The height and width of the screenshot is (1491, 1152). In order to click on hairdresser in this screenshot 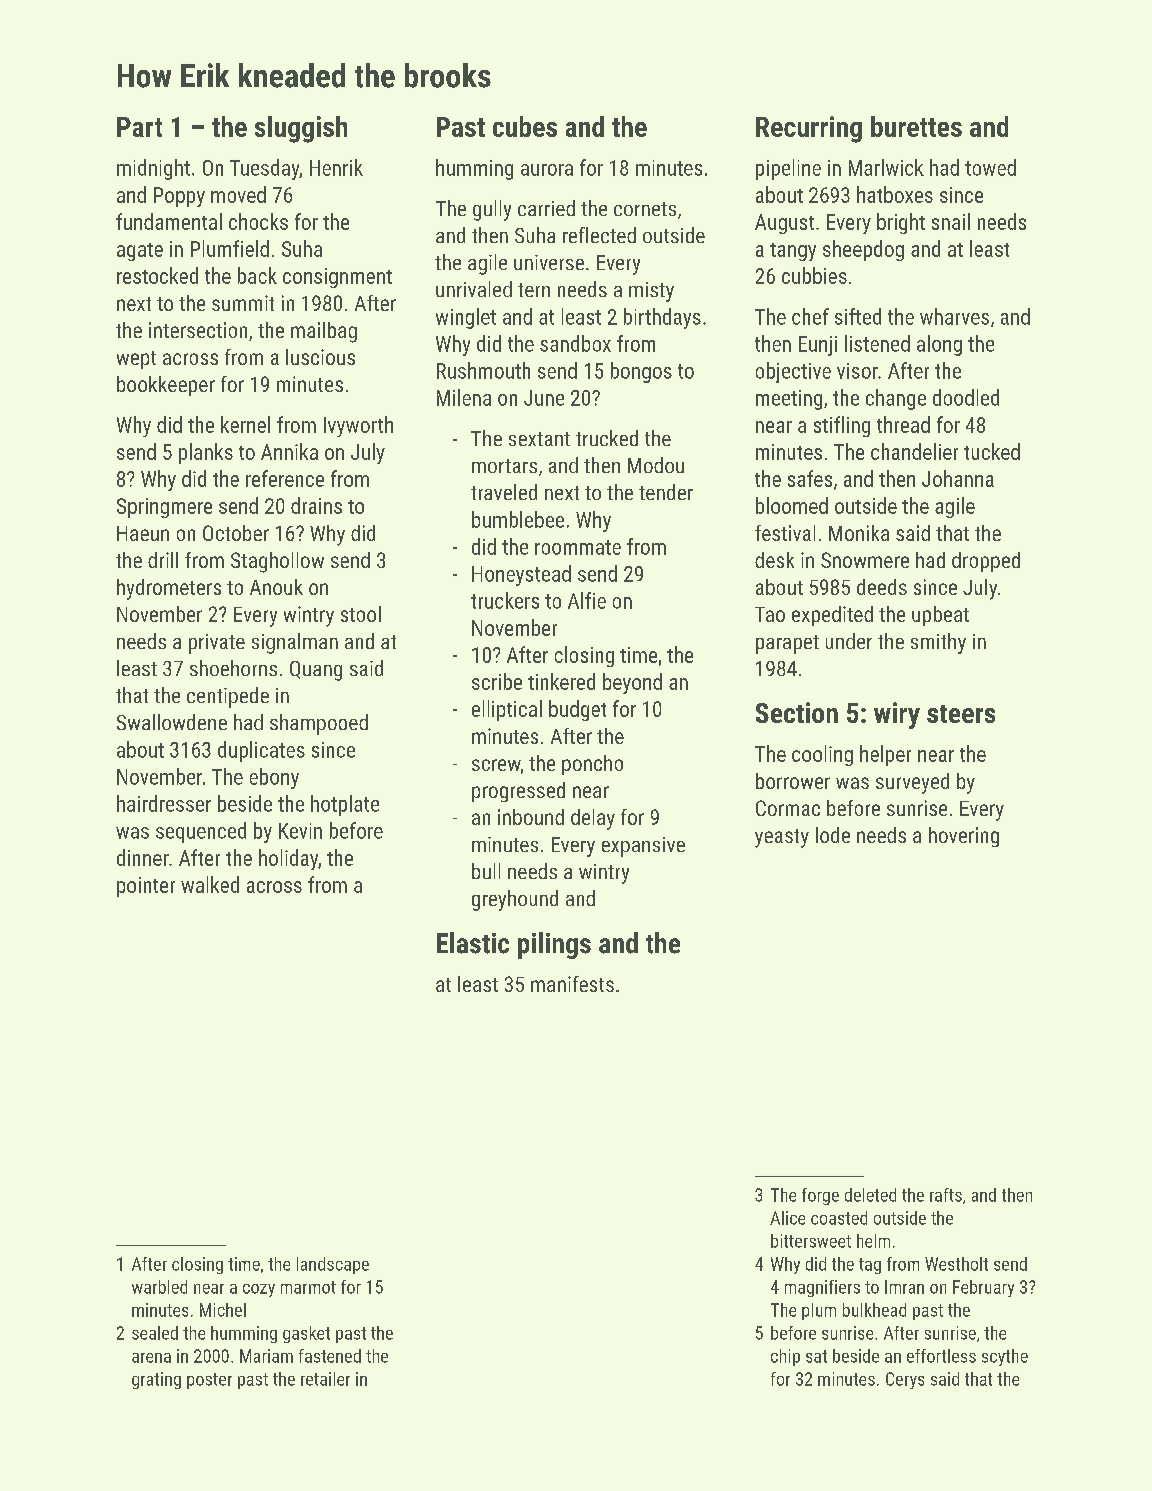, I will do `click(164, 803)`.
